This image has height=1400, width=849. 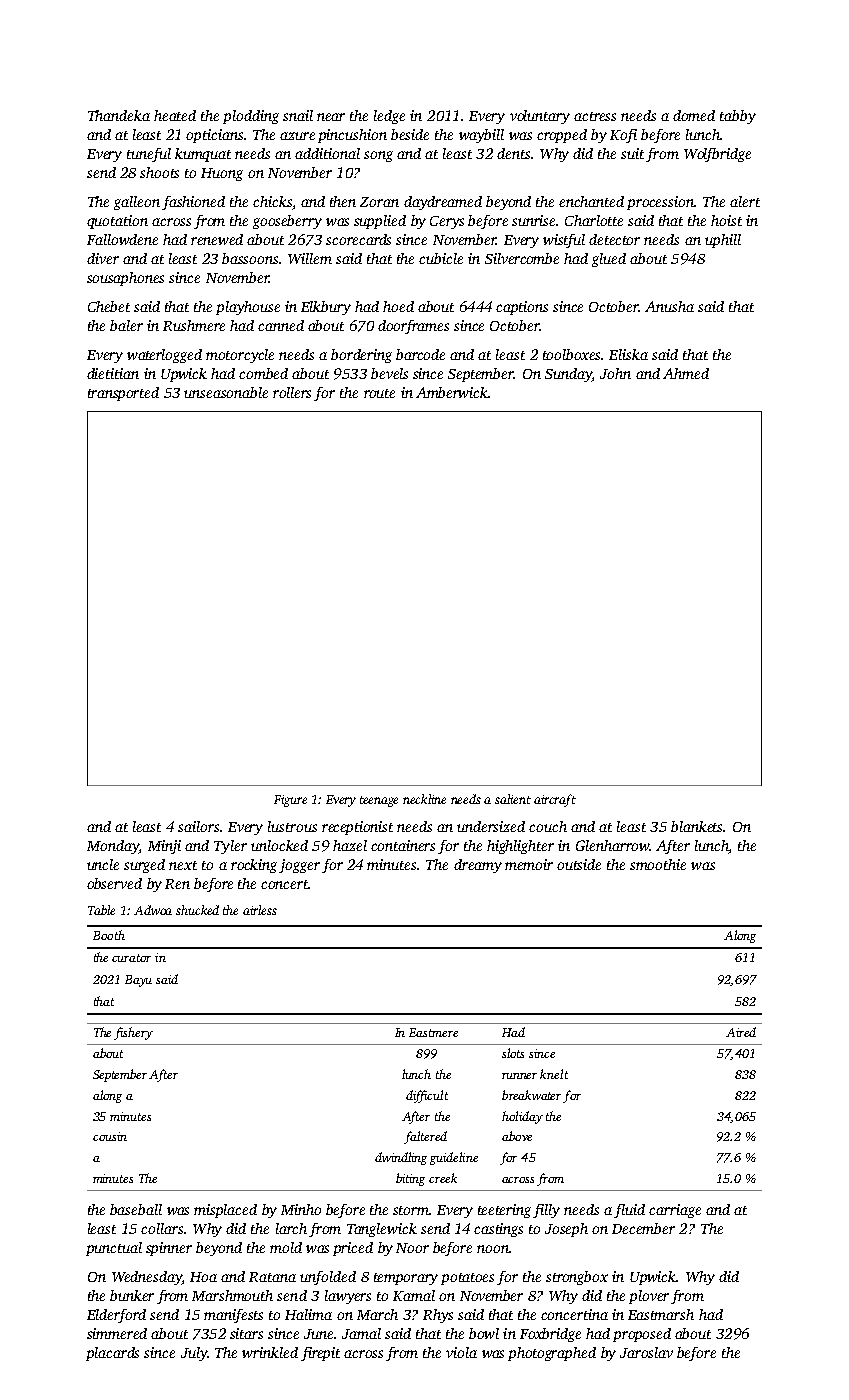 I want to click on unseasonable, so click(x=226, y=392).
